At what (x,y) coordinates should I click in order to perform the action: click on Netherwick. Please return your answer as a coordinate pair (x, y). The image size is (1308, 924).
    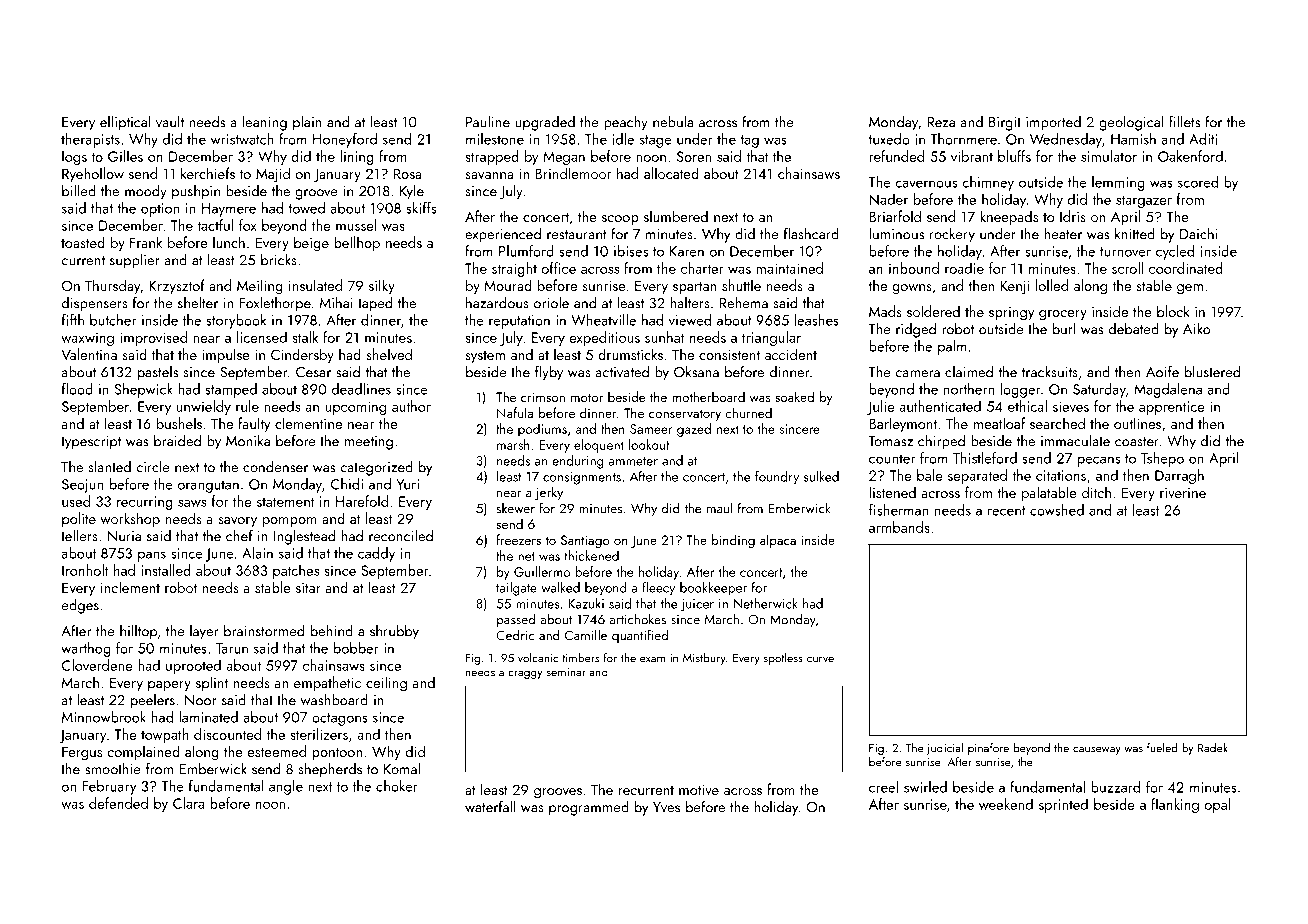
    Looking at the image, I should click on (766, 603).
